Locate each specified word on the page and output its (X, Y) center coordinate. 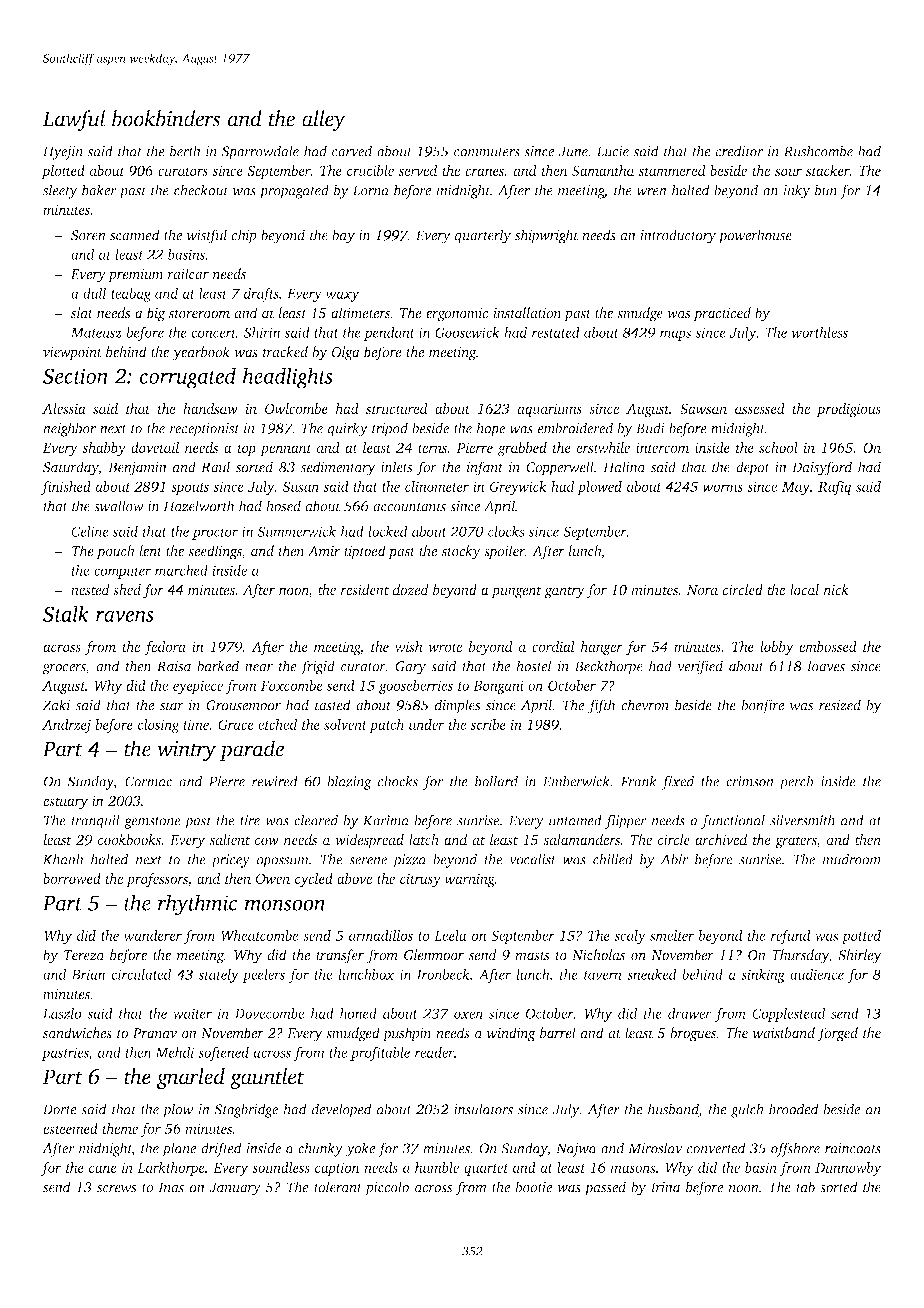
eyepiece (198, 687)
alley (324, 121)
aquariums (549, 410)
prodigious (848, 410)
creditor (740, 151)
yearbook (201, 353)
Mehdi (174, 1052)
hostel (534, 666)
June (573, 151)
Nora (702, 590)
